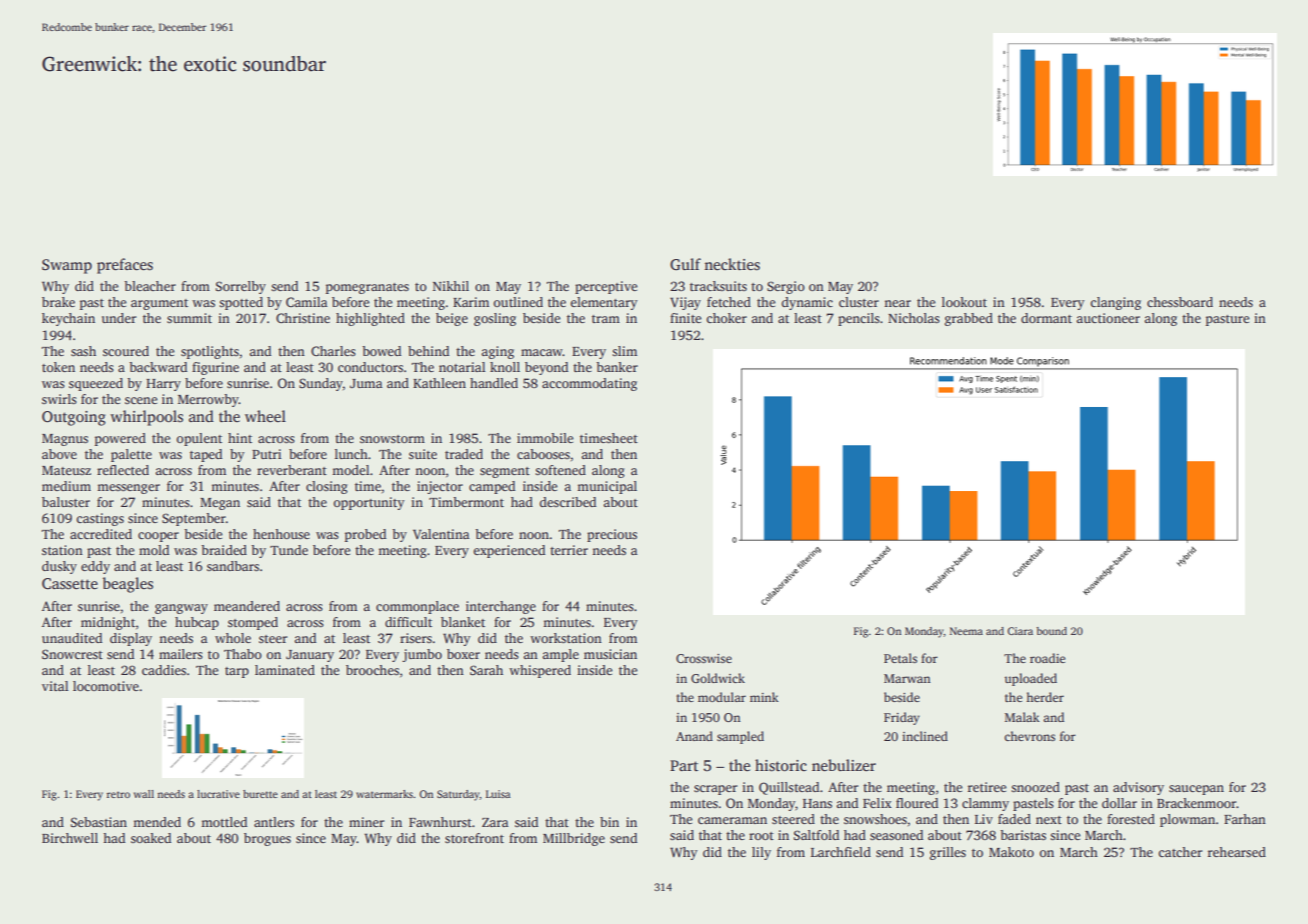  What do you see at coordinates (617, 367) in the page?
I see `banker` at bounding box center [617, 367].
